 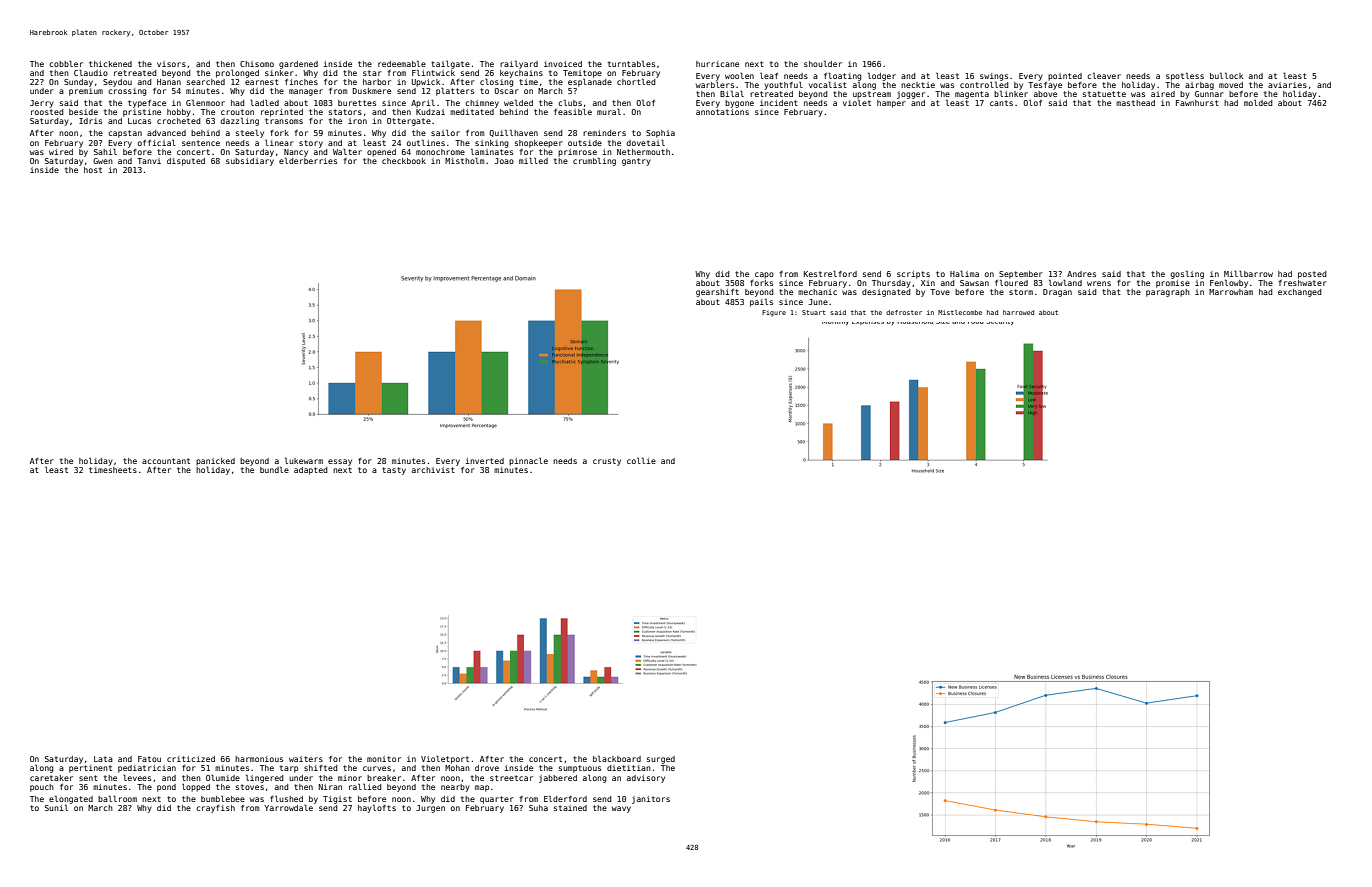 What do you see at coordinates (651, 800) in the screenshot?
I see `janitors` at bounding box center [651, 800].
